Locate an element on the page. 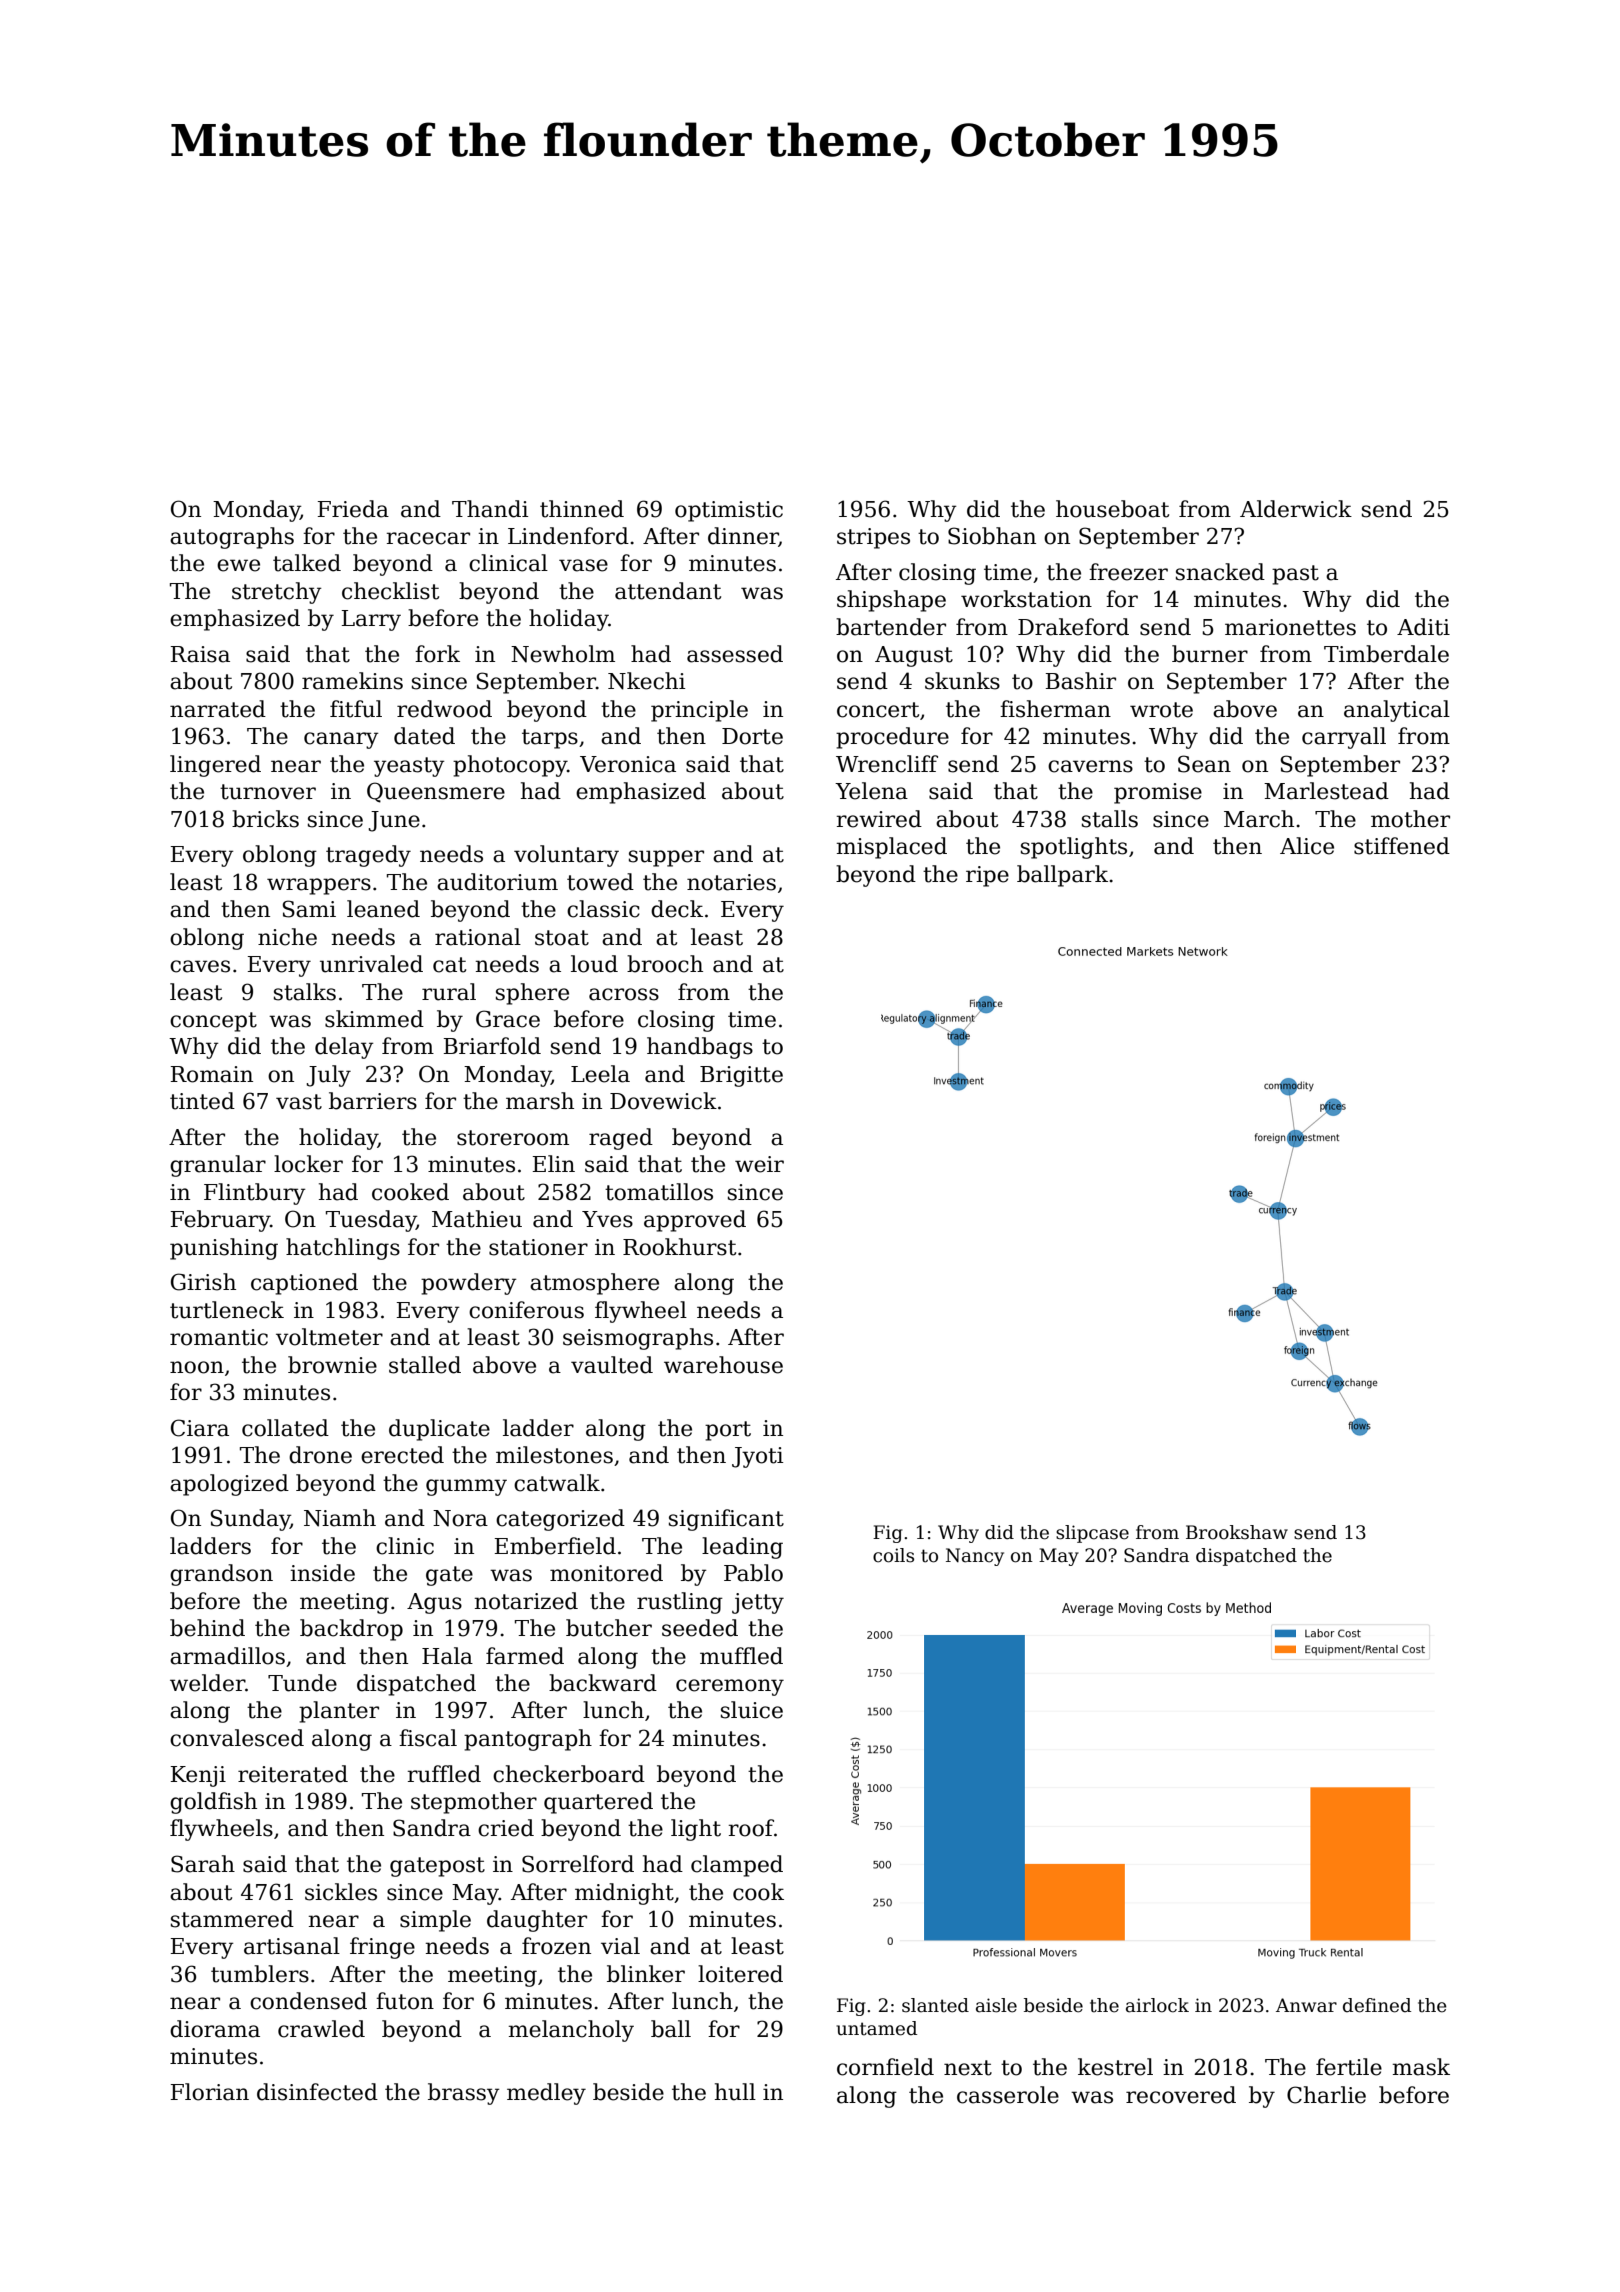  slipcase is located at coordinates (1092, 1534).
